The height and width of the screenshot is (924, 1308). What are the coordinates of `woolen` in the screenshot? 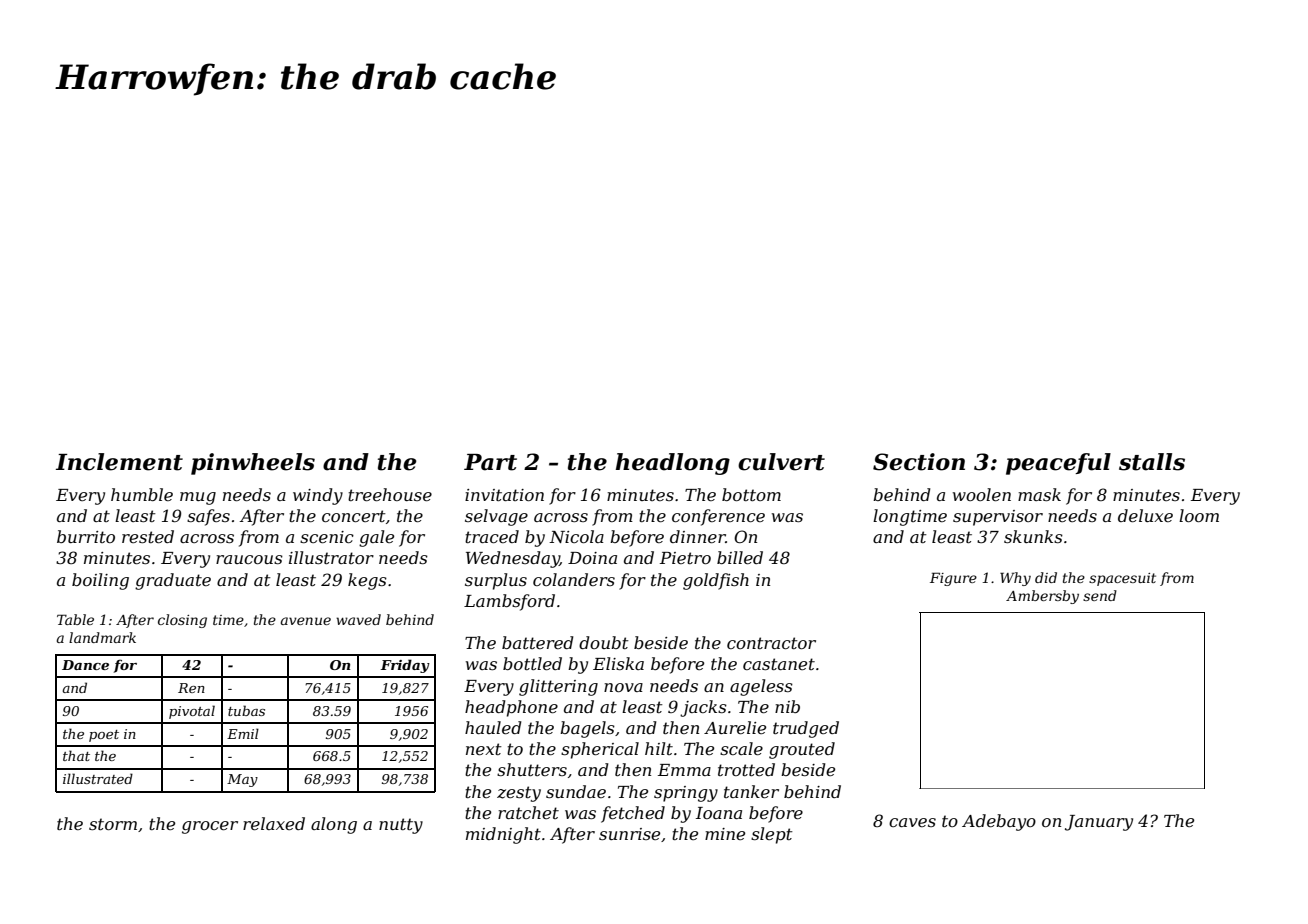 It's located at (982, 494).
